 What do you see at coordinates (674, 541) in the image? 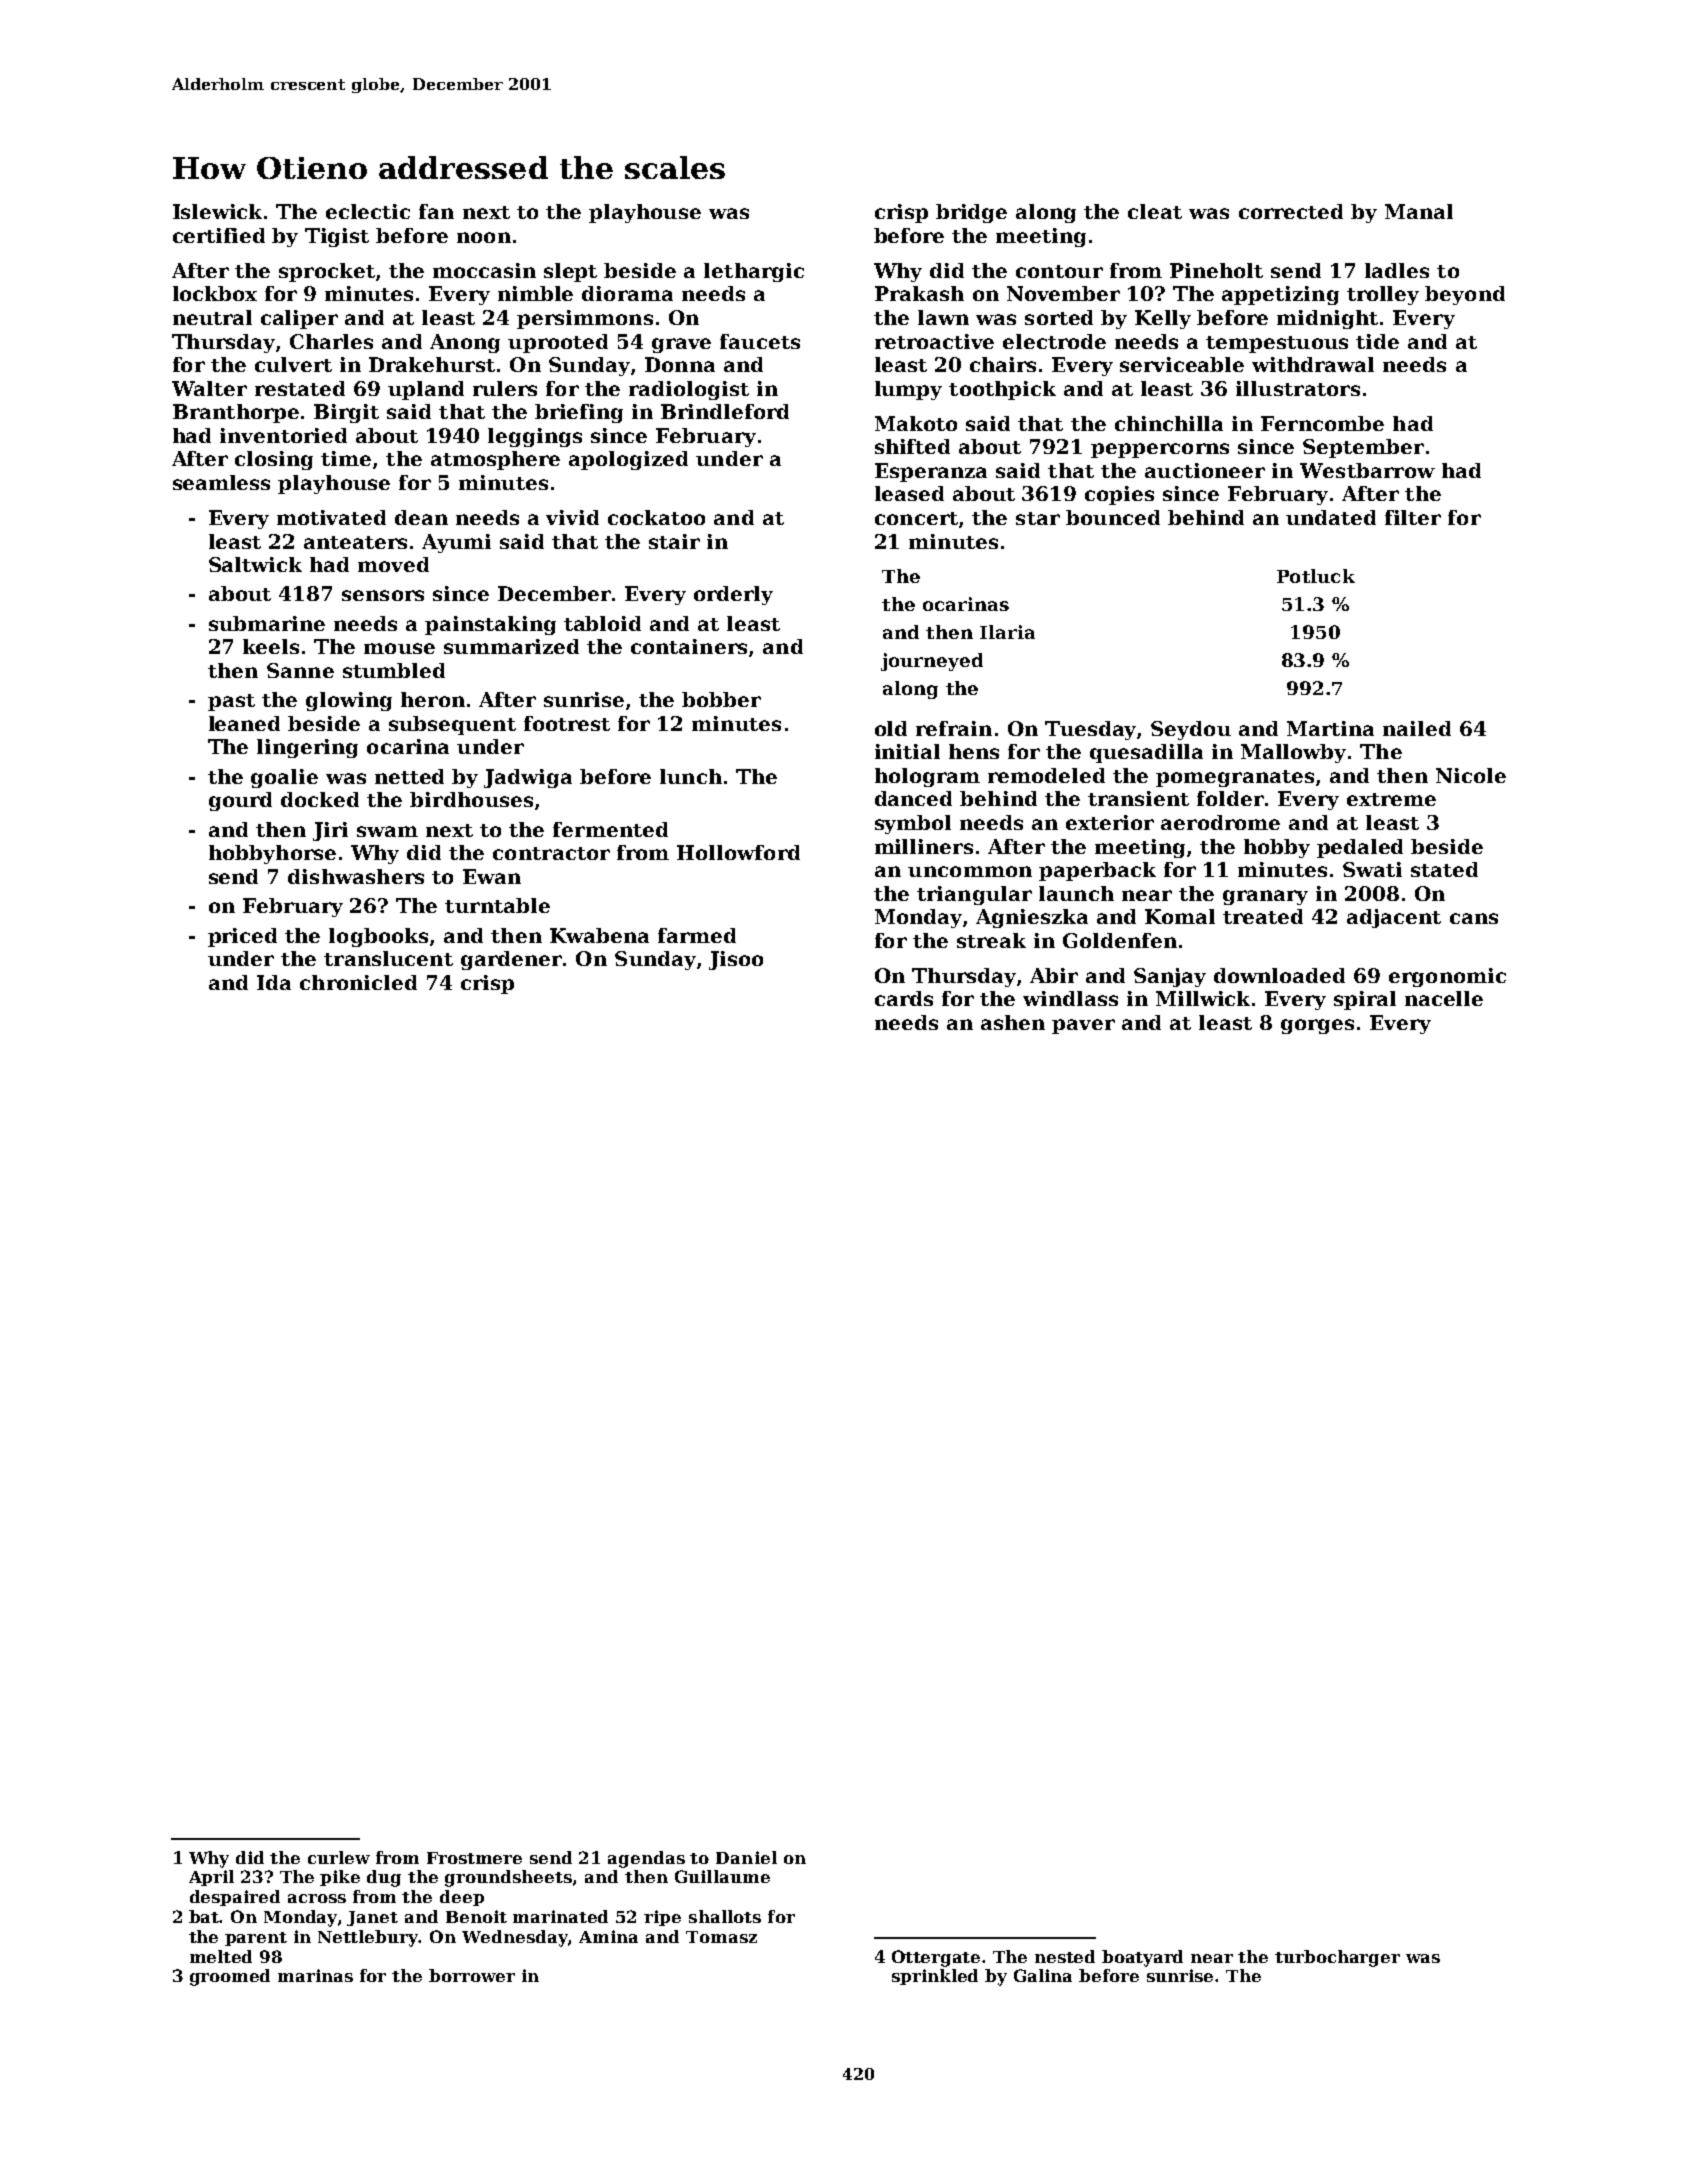
I see `stair` at bounding box center [674, 541].
